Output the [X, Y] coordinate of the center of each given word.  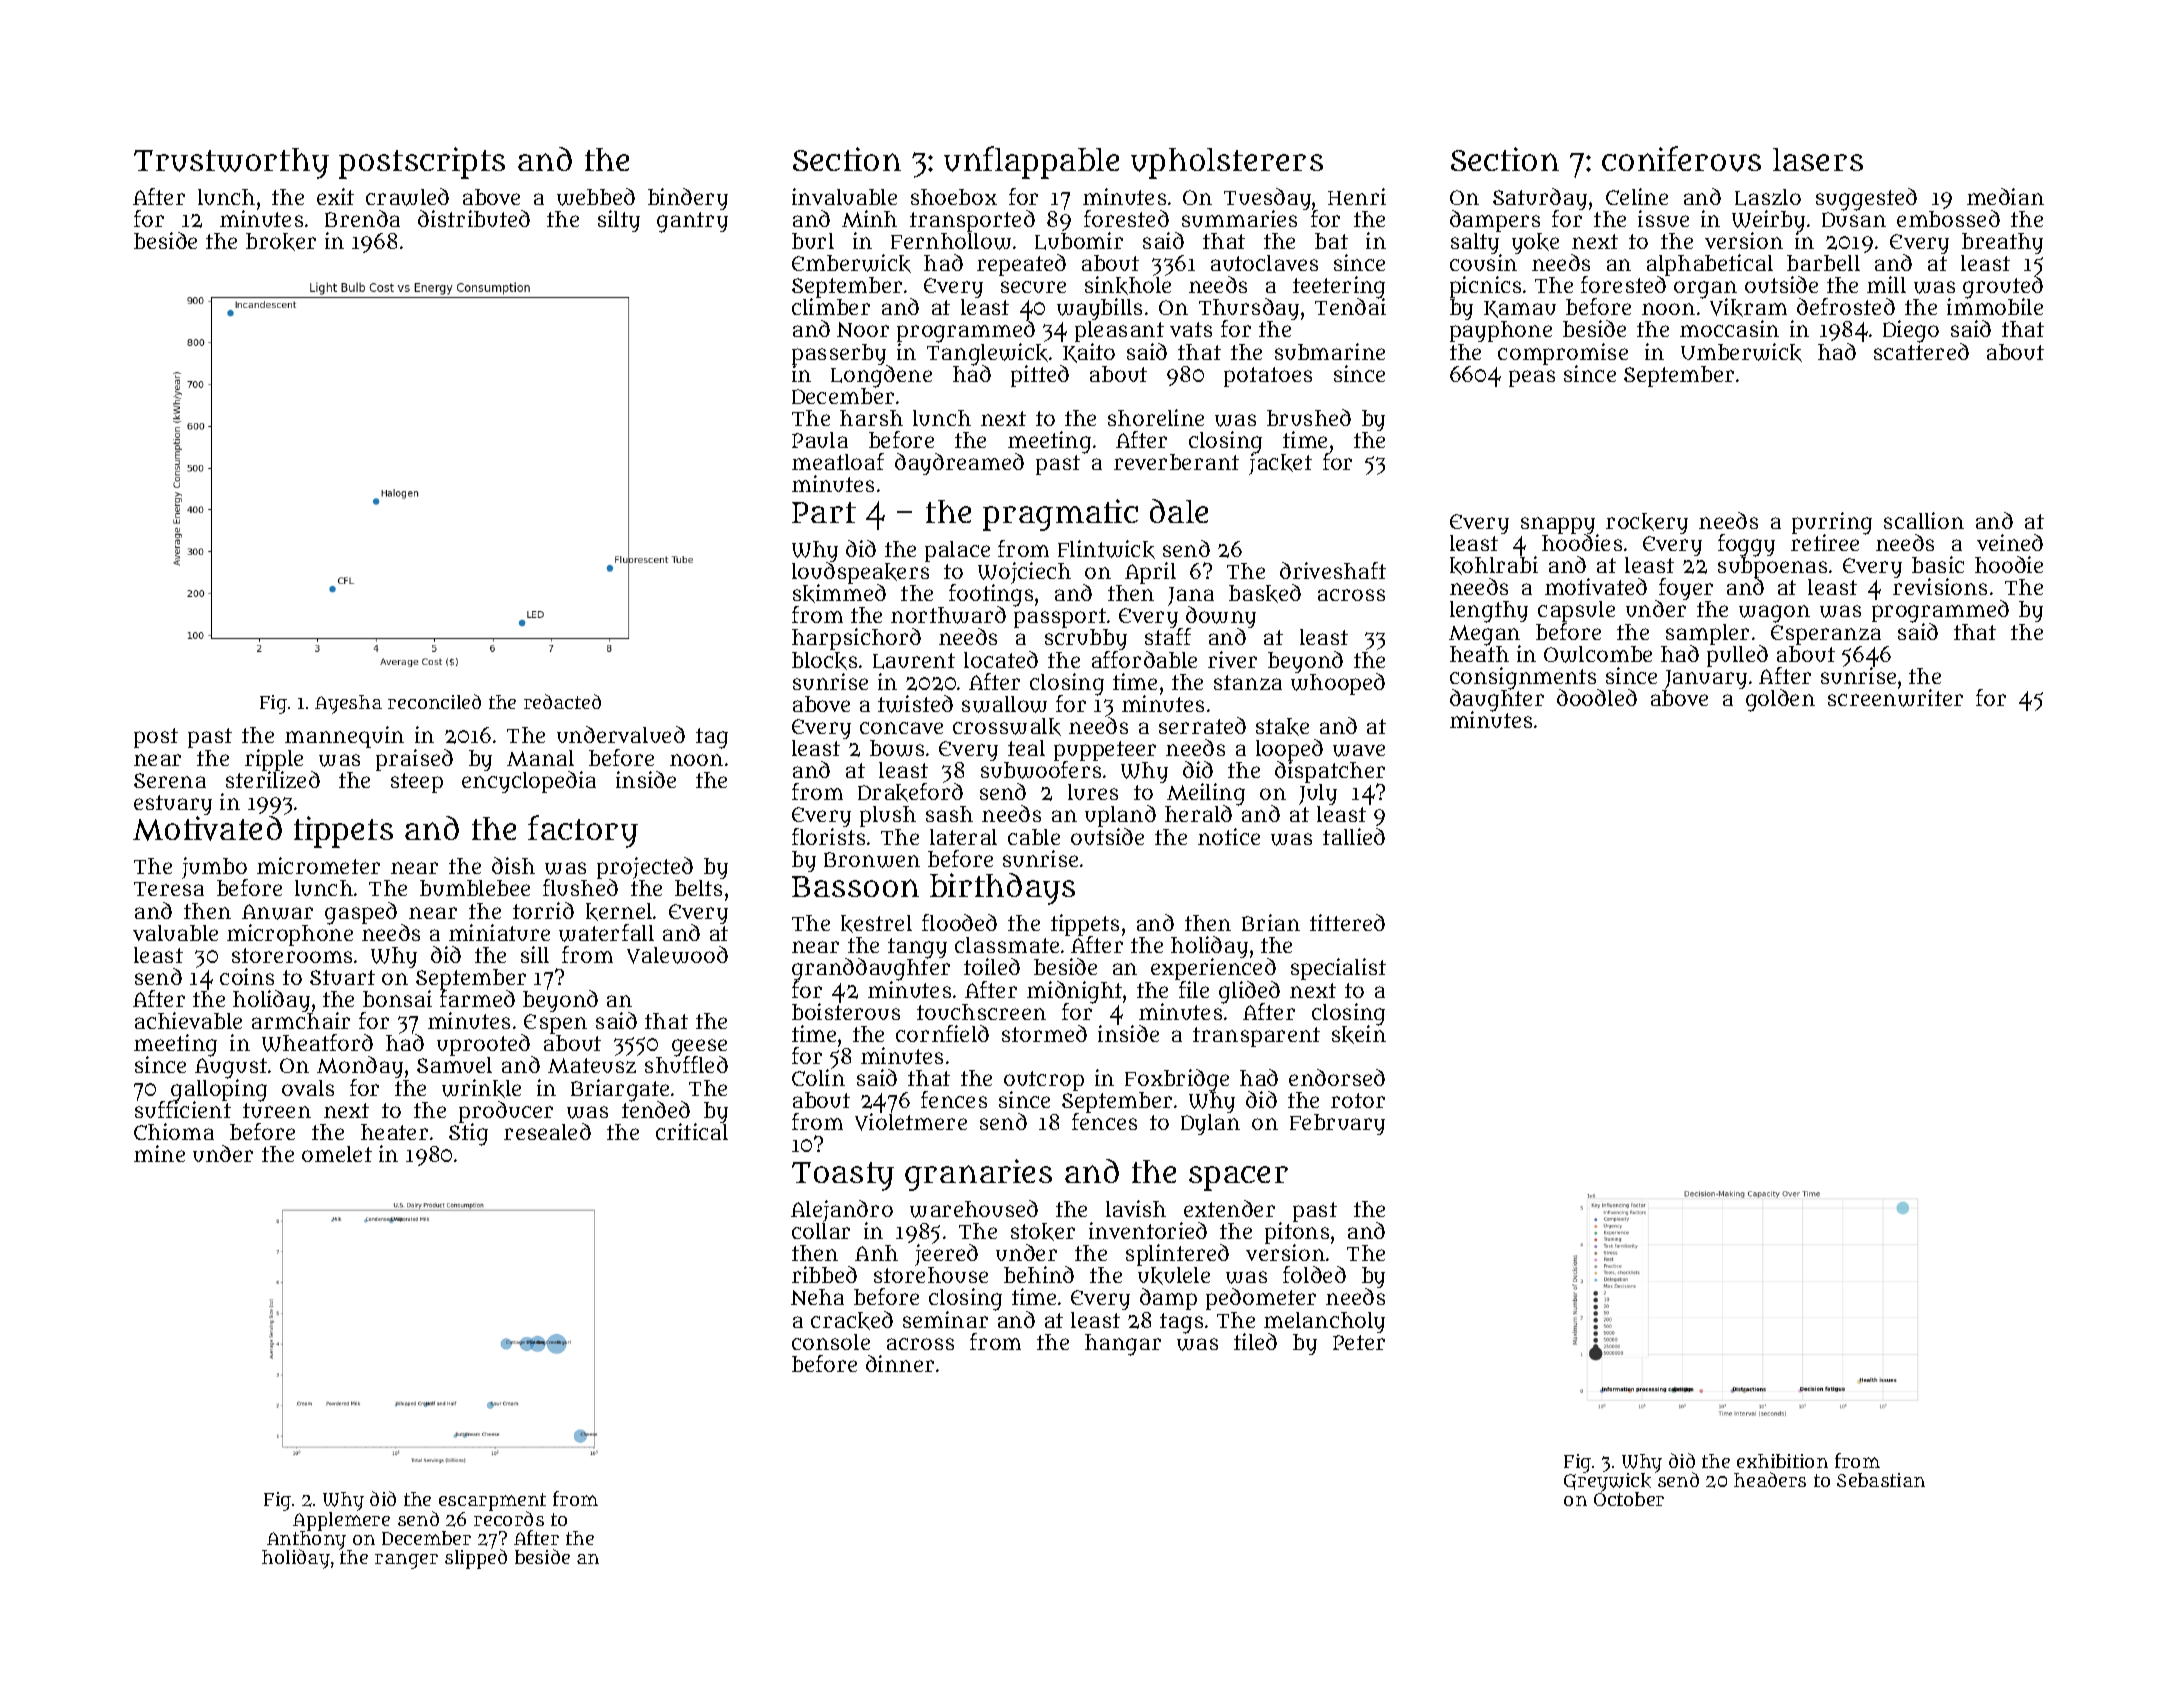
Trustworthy [231, 163]
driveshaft [1333, 570]
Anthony [306, 1540]
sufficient [183, 1109]
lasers [1818, 159]
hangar [1123, 1345]
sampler [1707, 634]
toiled [992, 966]
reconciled [434, 701]
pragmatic [1060, 515]
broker [281, 242]
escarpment [492, 1502]
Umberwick [1741, 352]
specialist [1338, 969]
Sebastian [1881, 1480]
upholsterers [1227, 163]
